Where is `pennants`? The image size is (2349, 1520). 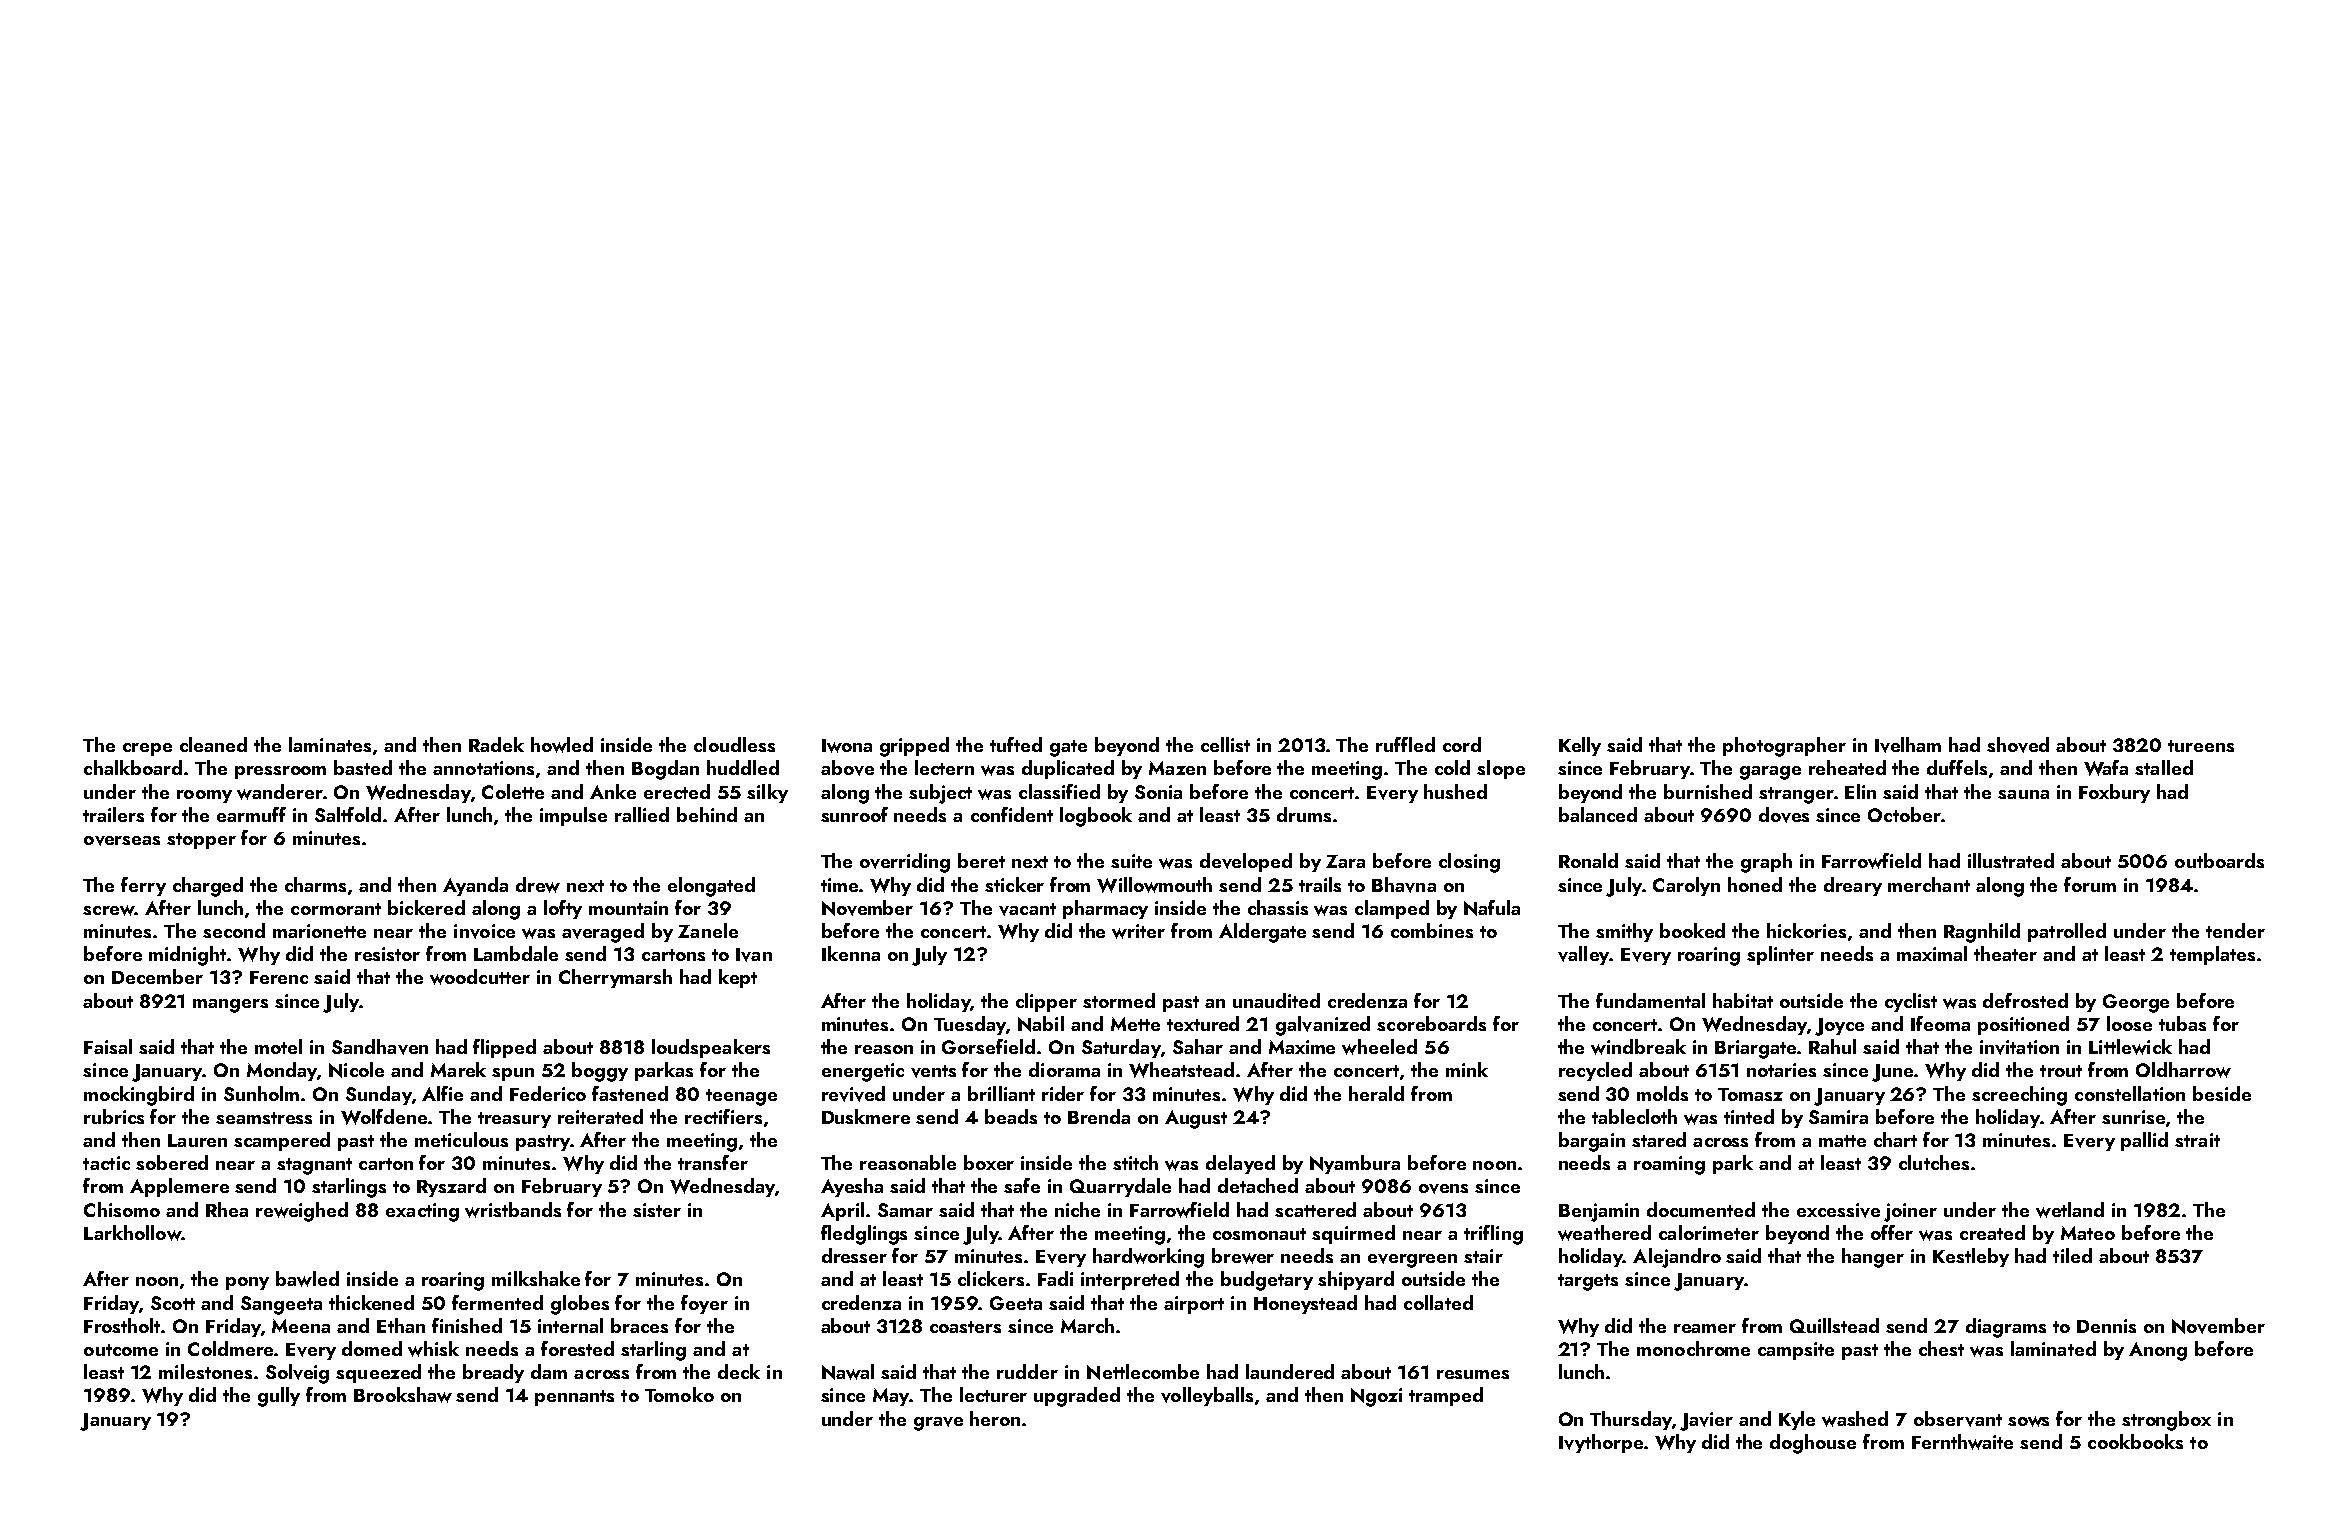 pennants is located at coordinates (574, 1398).
